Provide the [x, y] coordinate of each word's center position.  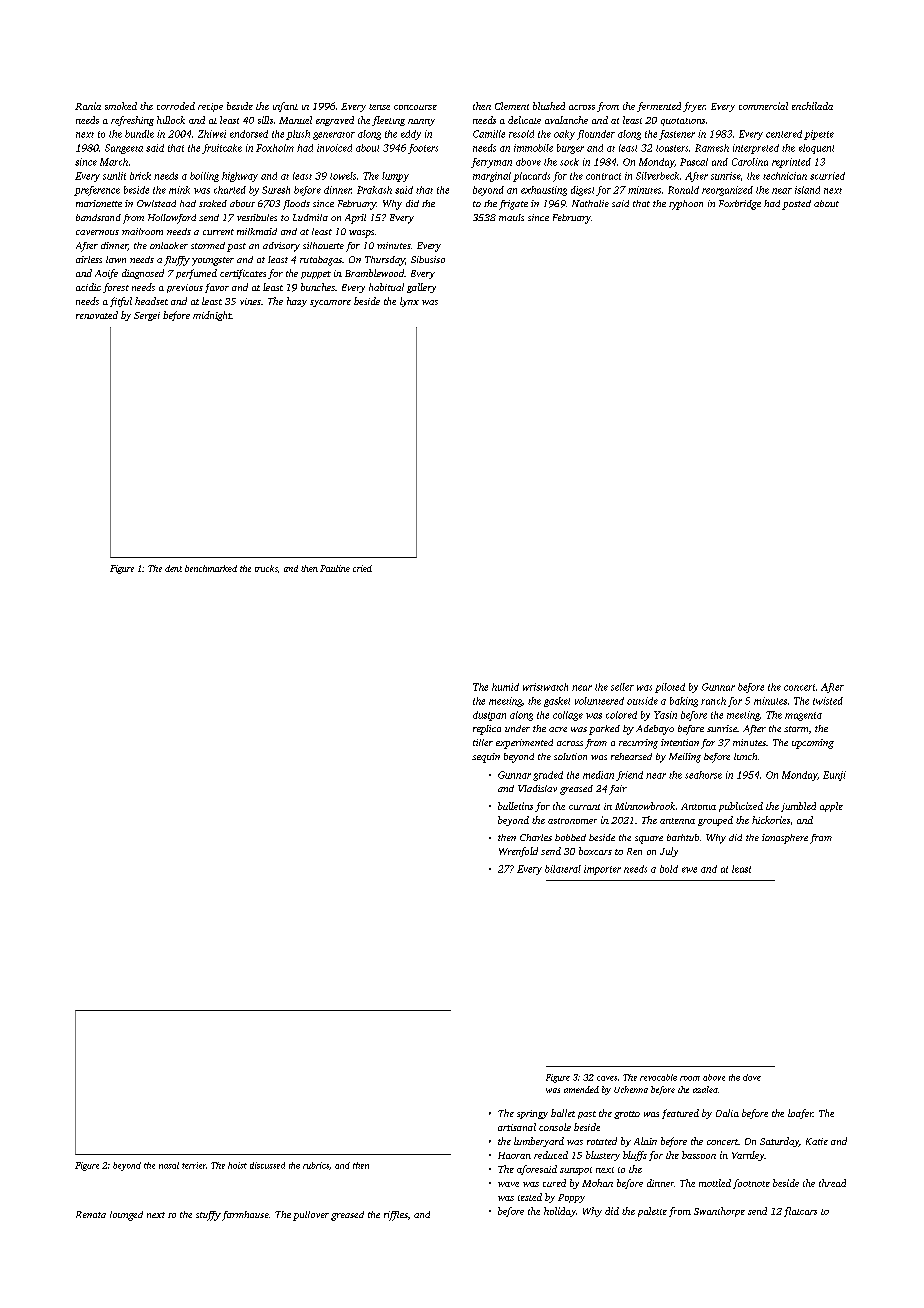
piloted [670, 688]
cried [362, 568]
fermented [659, 107]
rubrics [316, 1165]
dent [173, 568]
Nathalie [590, 203]
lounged [126, 1216]
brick [140, 176]
